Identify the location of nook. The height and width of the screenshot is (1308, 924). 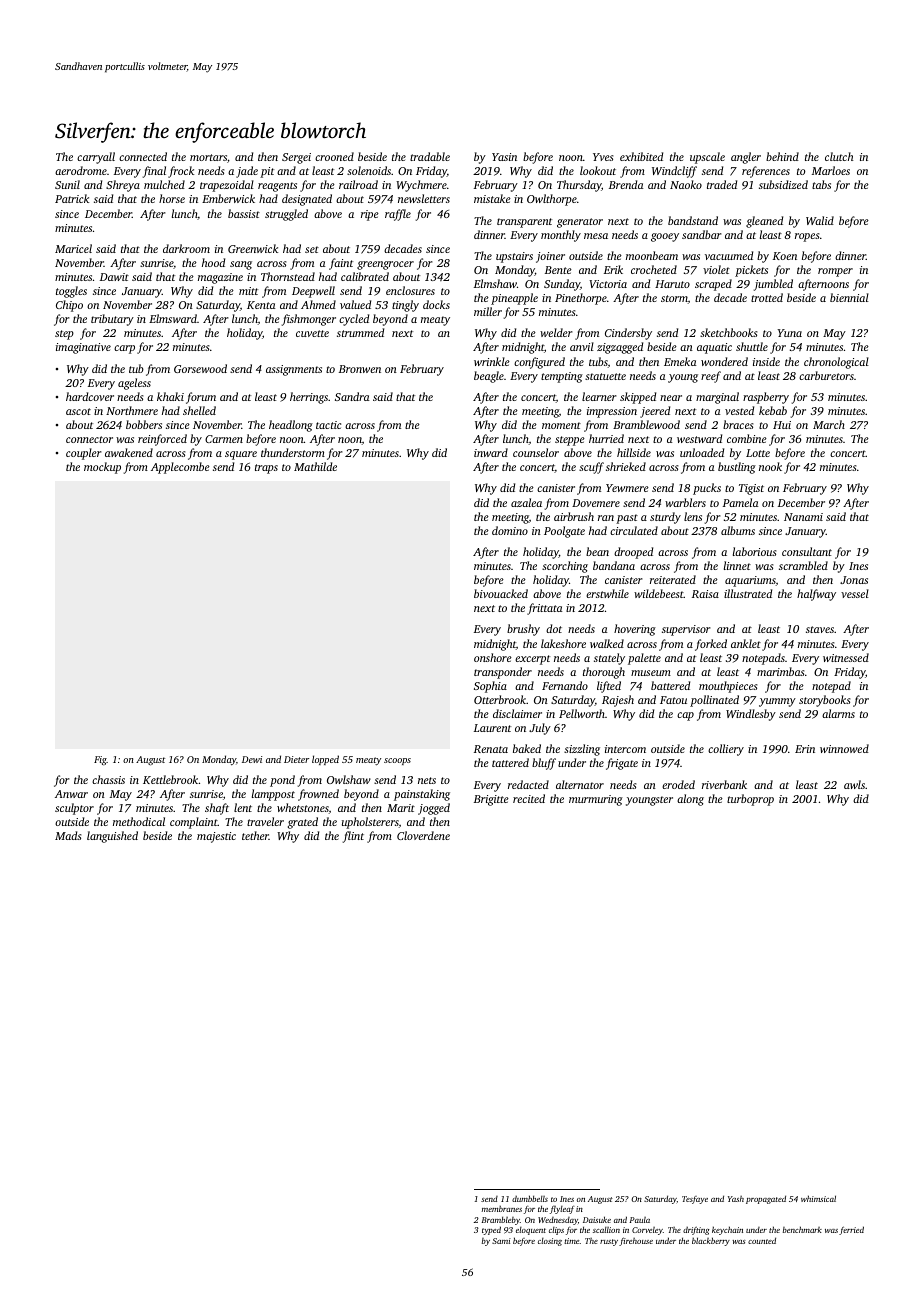
(770, 466).
